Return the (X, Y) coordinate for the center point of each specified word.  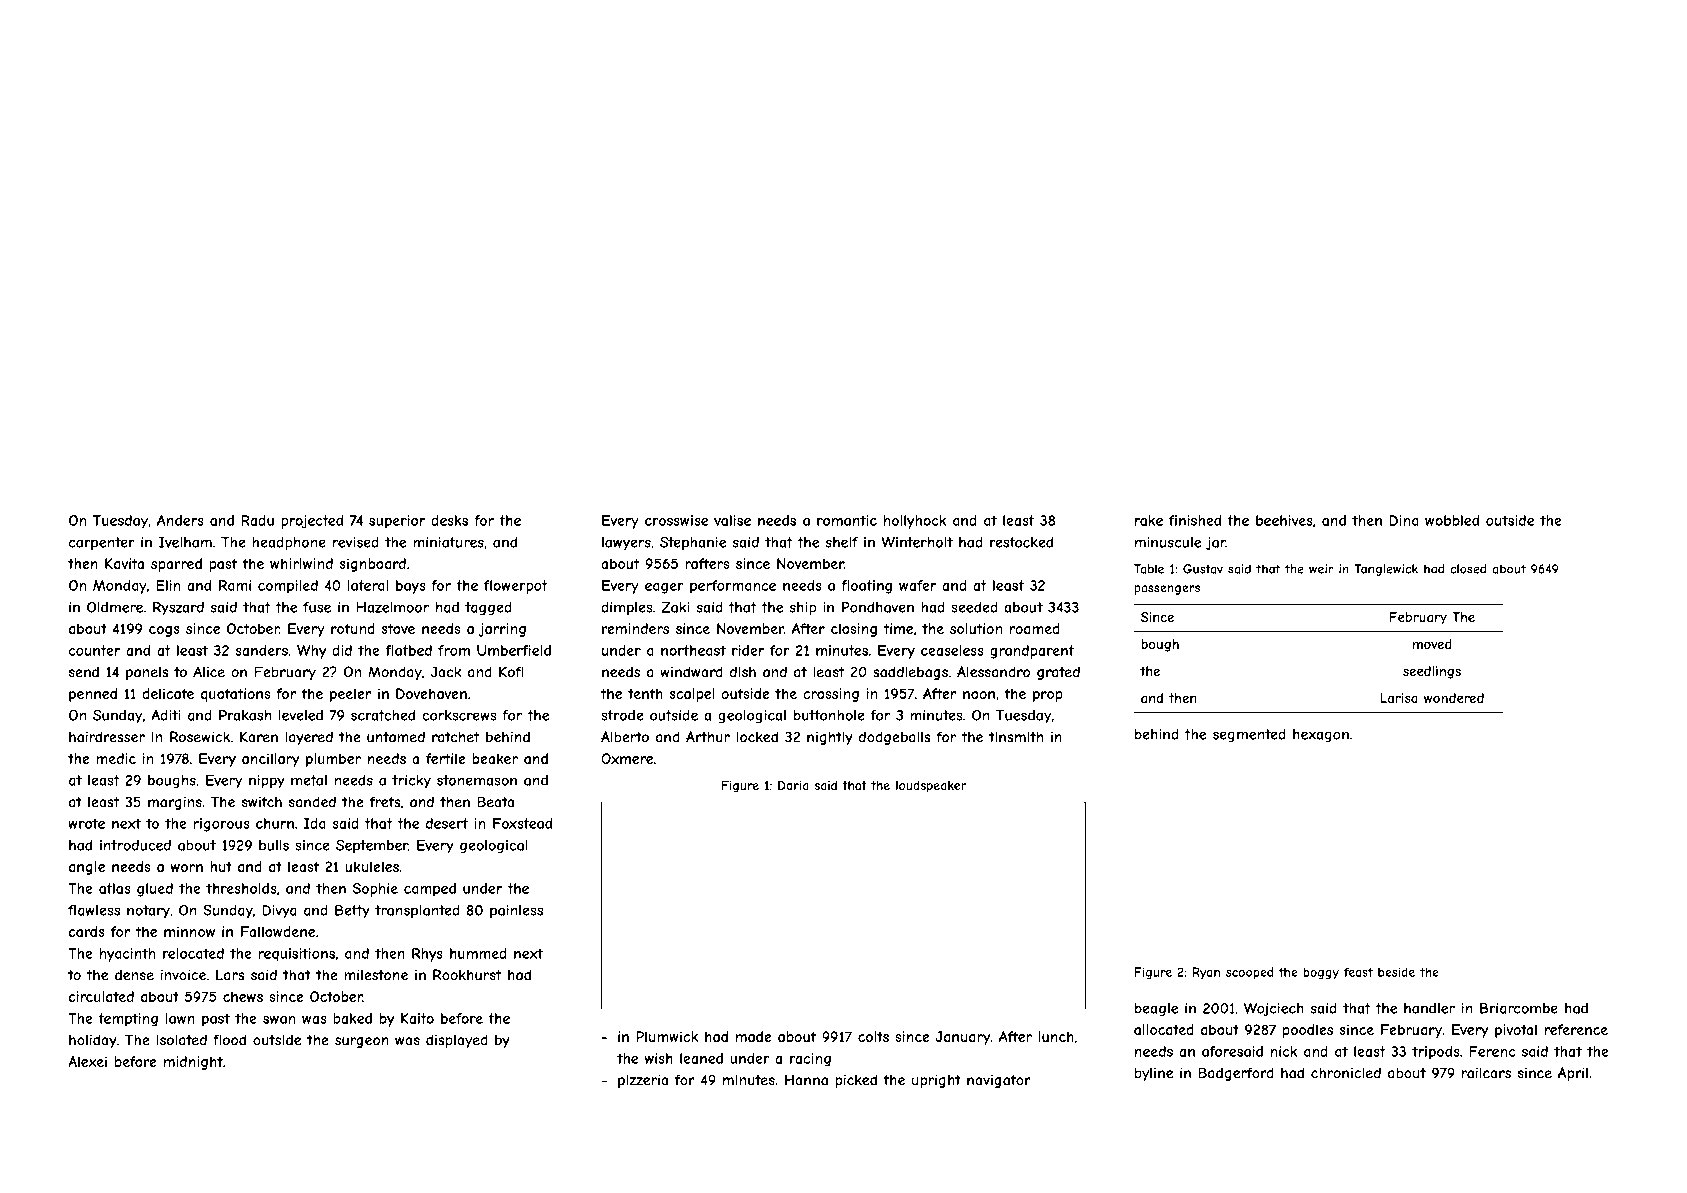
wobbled (1452, 520)
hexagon (1321, 736)
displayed (457, 1041)
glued (155, 890)
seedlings (1432, 672)
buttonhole (829, 715)
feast (1358, 972)
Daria (793, 785)
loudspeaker (931, 787)
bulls (274, 845)
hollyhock (915, 522)
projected (312, 522)
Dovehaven (431, 693)
